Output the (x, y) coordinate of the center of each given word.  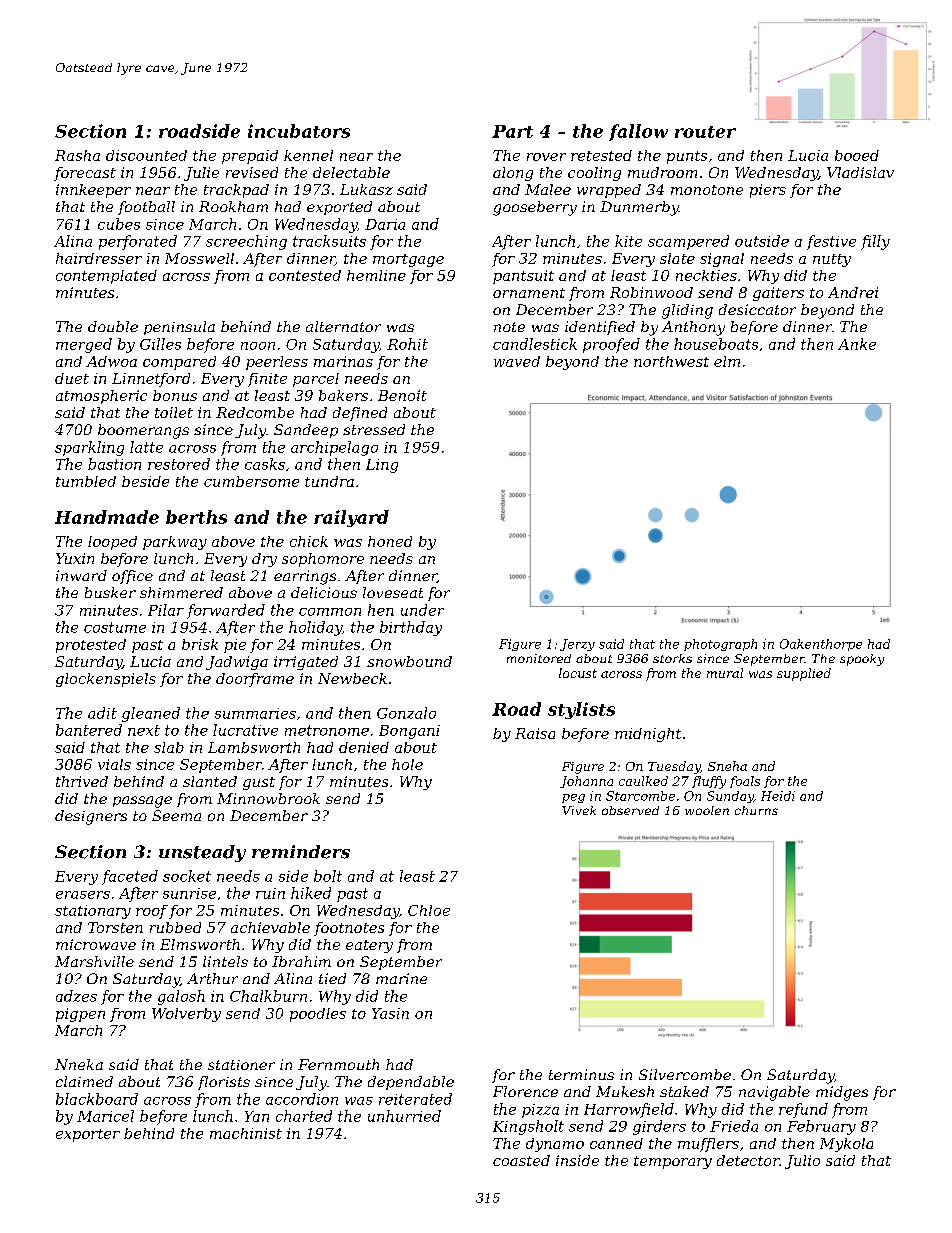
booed (857, 155)
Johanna (586, 782)
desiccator (757, 309)
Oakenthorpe (821, 645)
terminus (581, 1074)
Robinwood (651, 292)
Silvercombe (685, 1074)
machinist (246, 1133)
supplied (804, 674)
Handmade (107, 517)
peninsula (179, 328)
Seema (176, 815)
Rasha (77, 155)
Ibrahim (301, 961)
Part (512, 131)
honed (390, 541)
